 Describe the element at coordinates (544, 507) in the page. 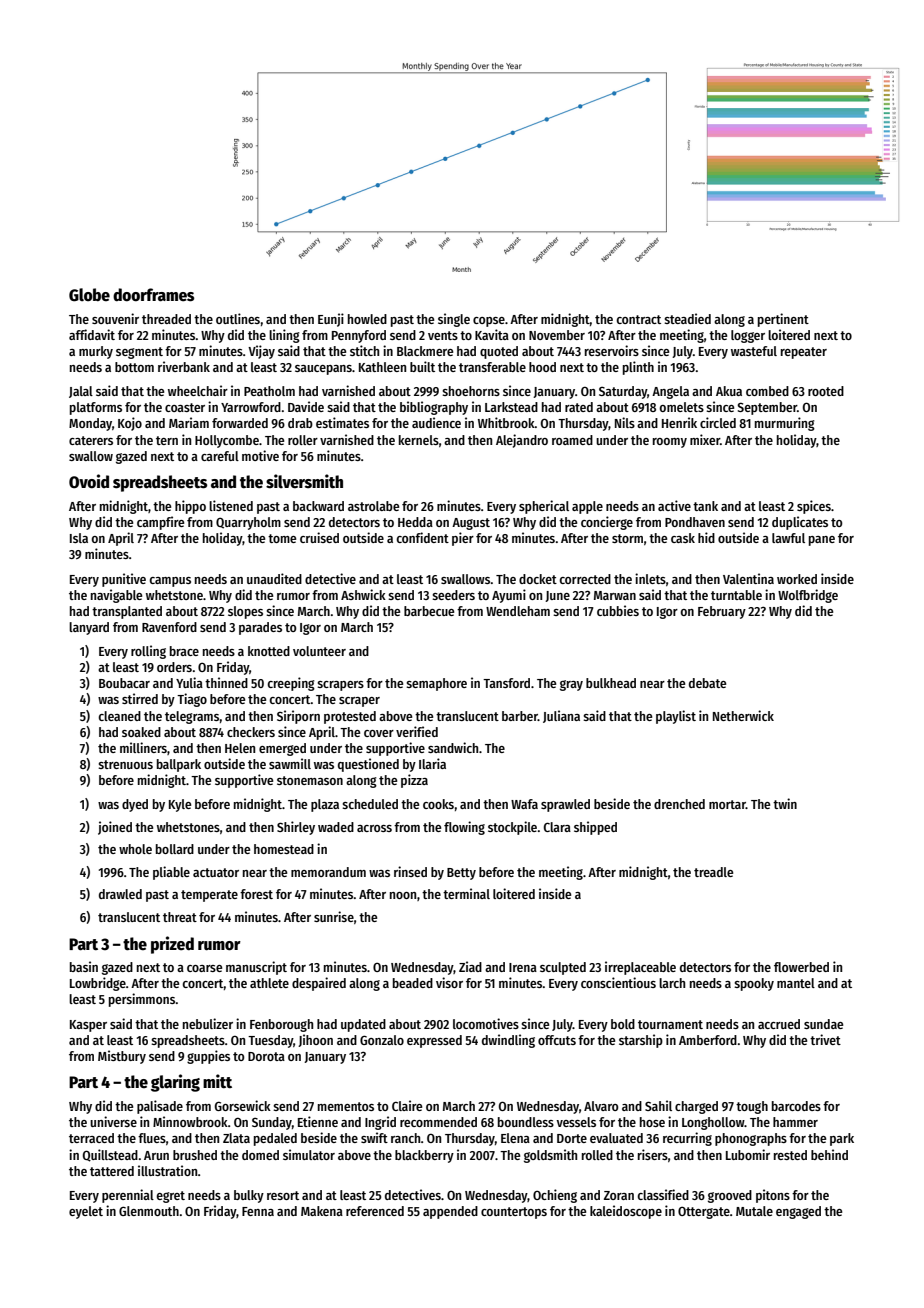

I see `spherical` at that location.
